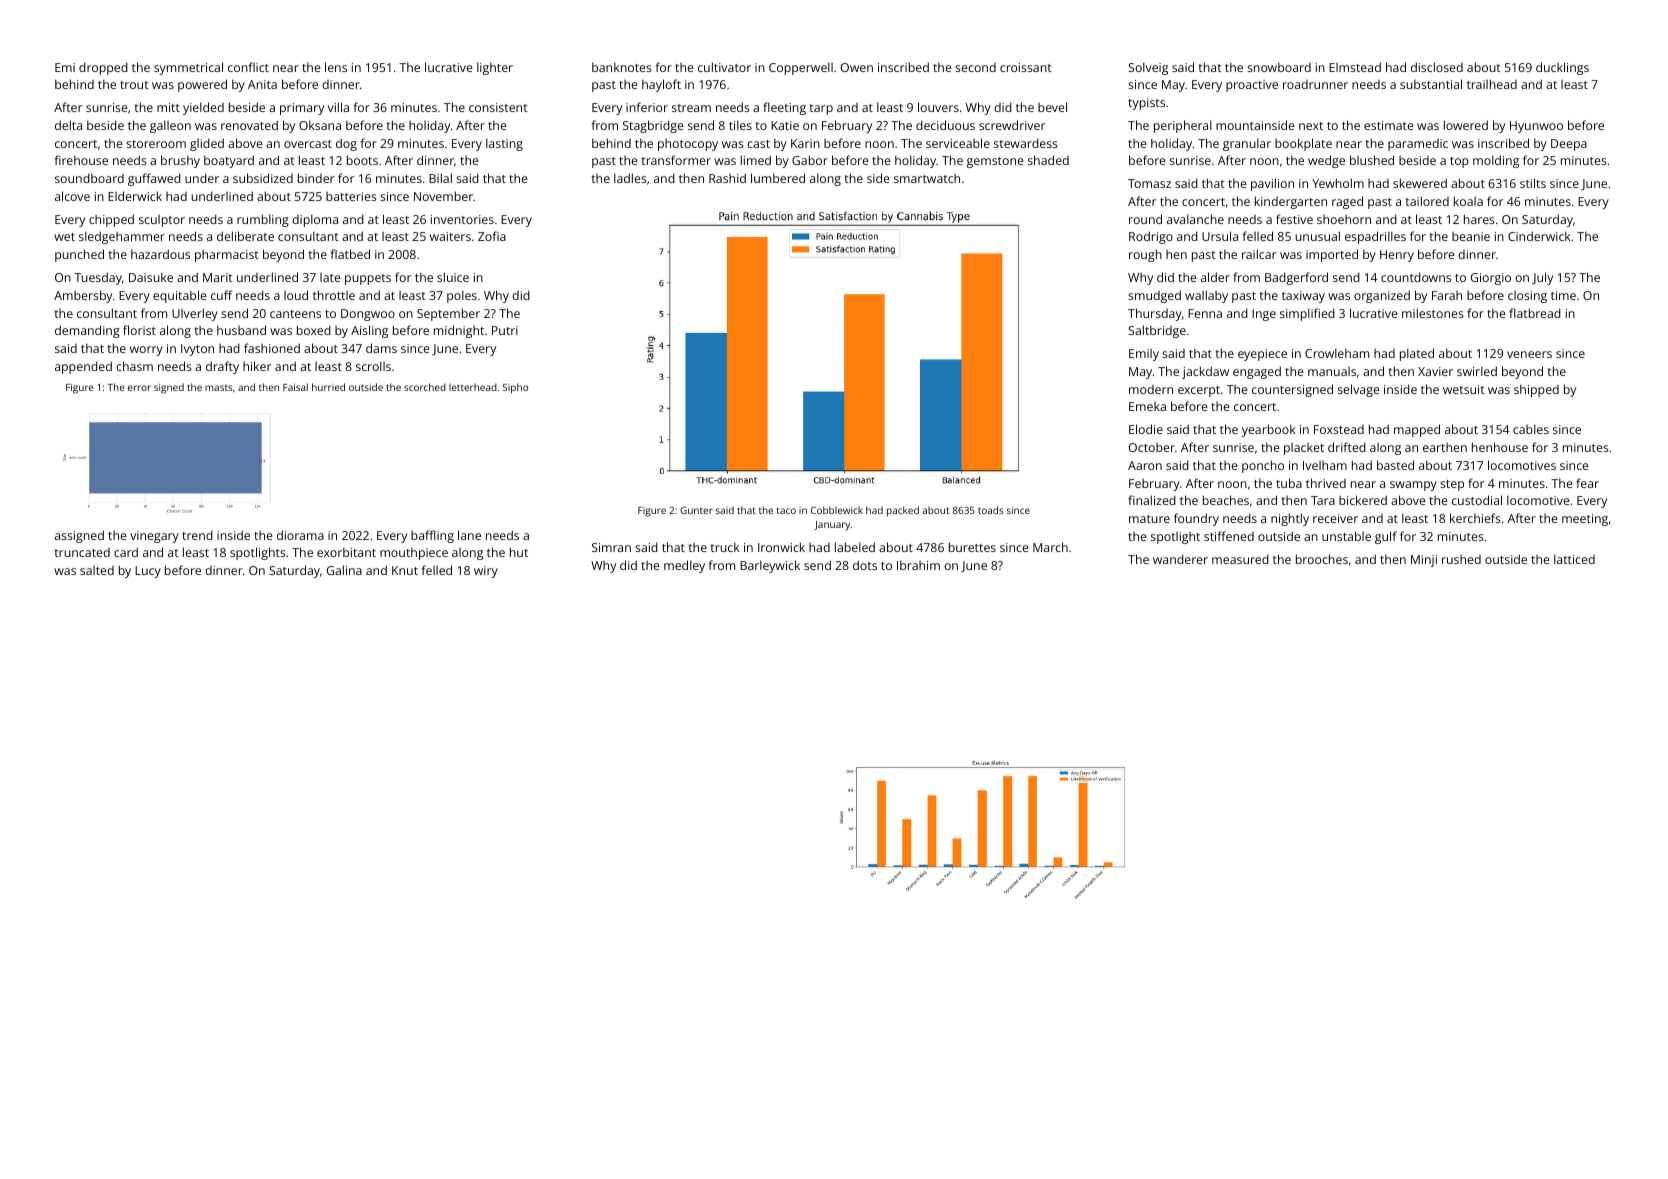 The image size is (1668, 1179). I want to click on banknotes, so click(622, 67).
